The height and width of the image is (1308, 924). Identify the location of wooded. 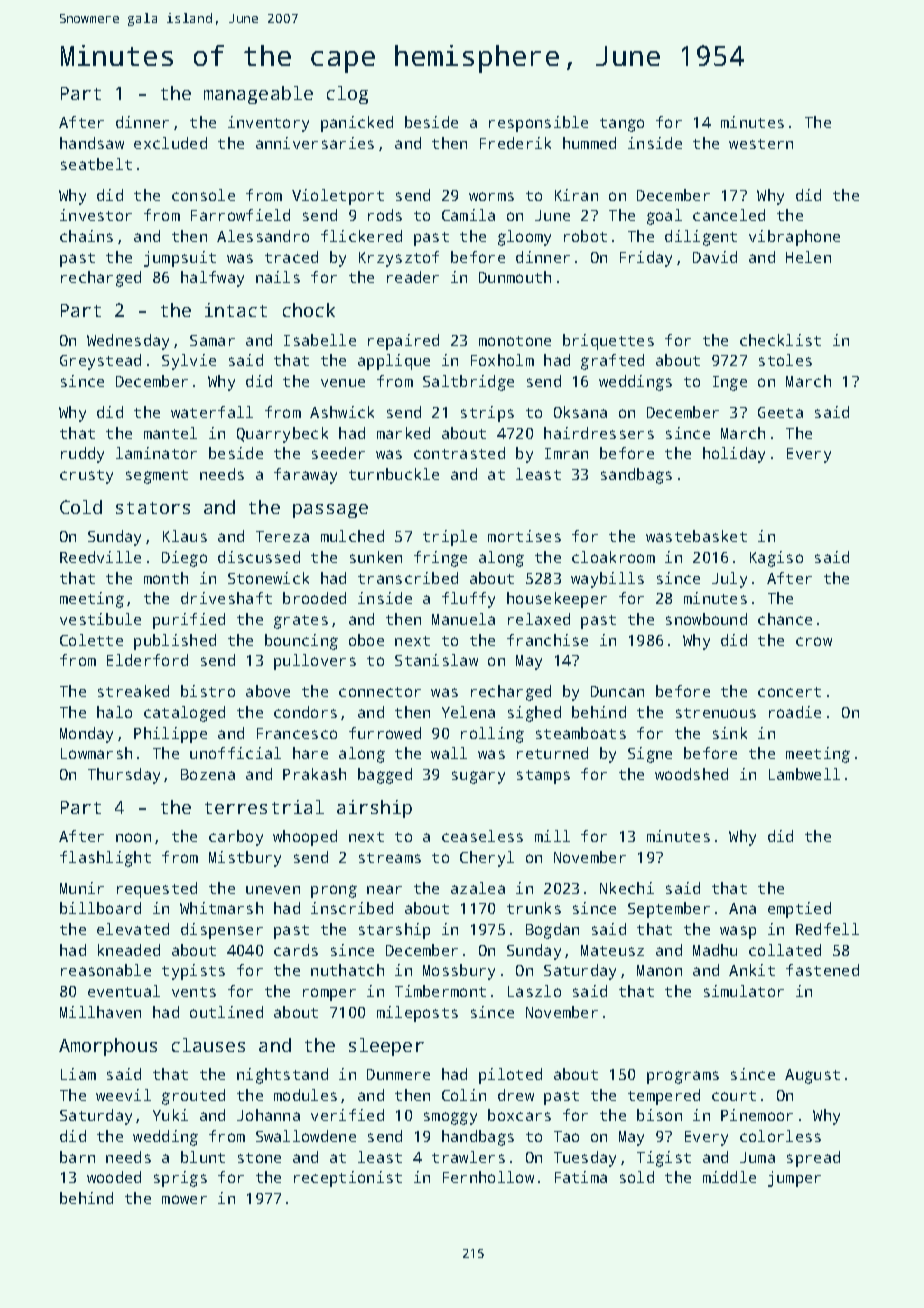
(114, 1177).
